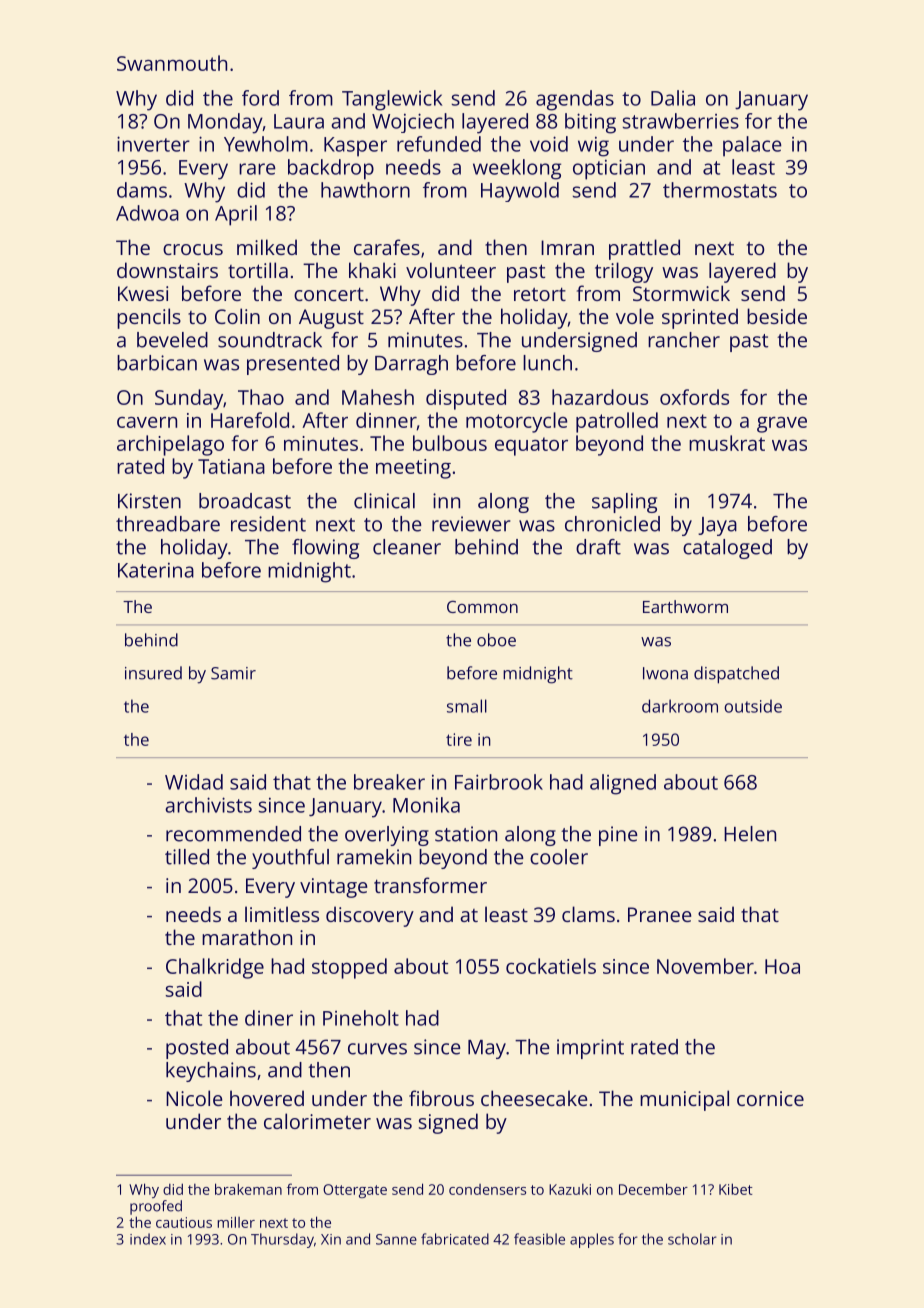 This page has height=1308, width=924. What do you see at coordinates (673, 98) in the page?
I see `Dalia` at bounding box center [673, 98].
